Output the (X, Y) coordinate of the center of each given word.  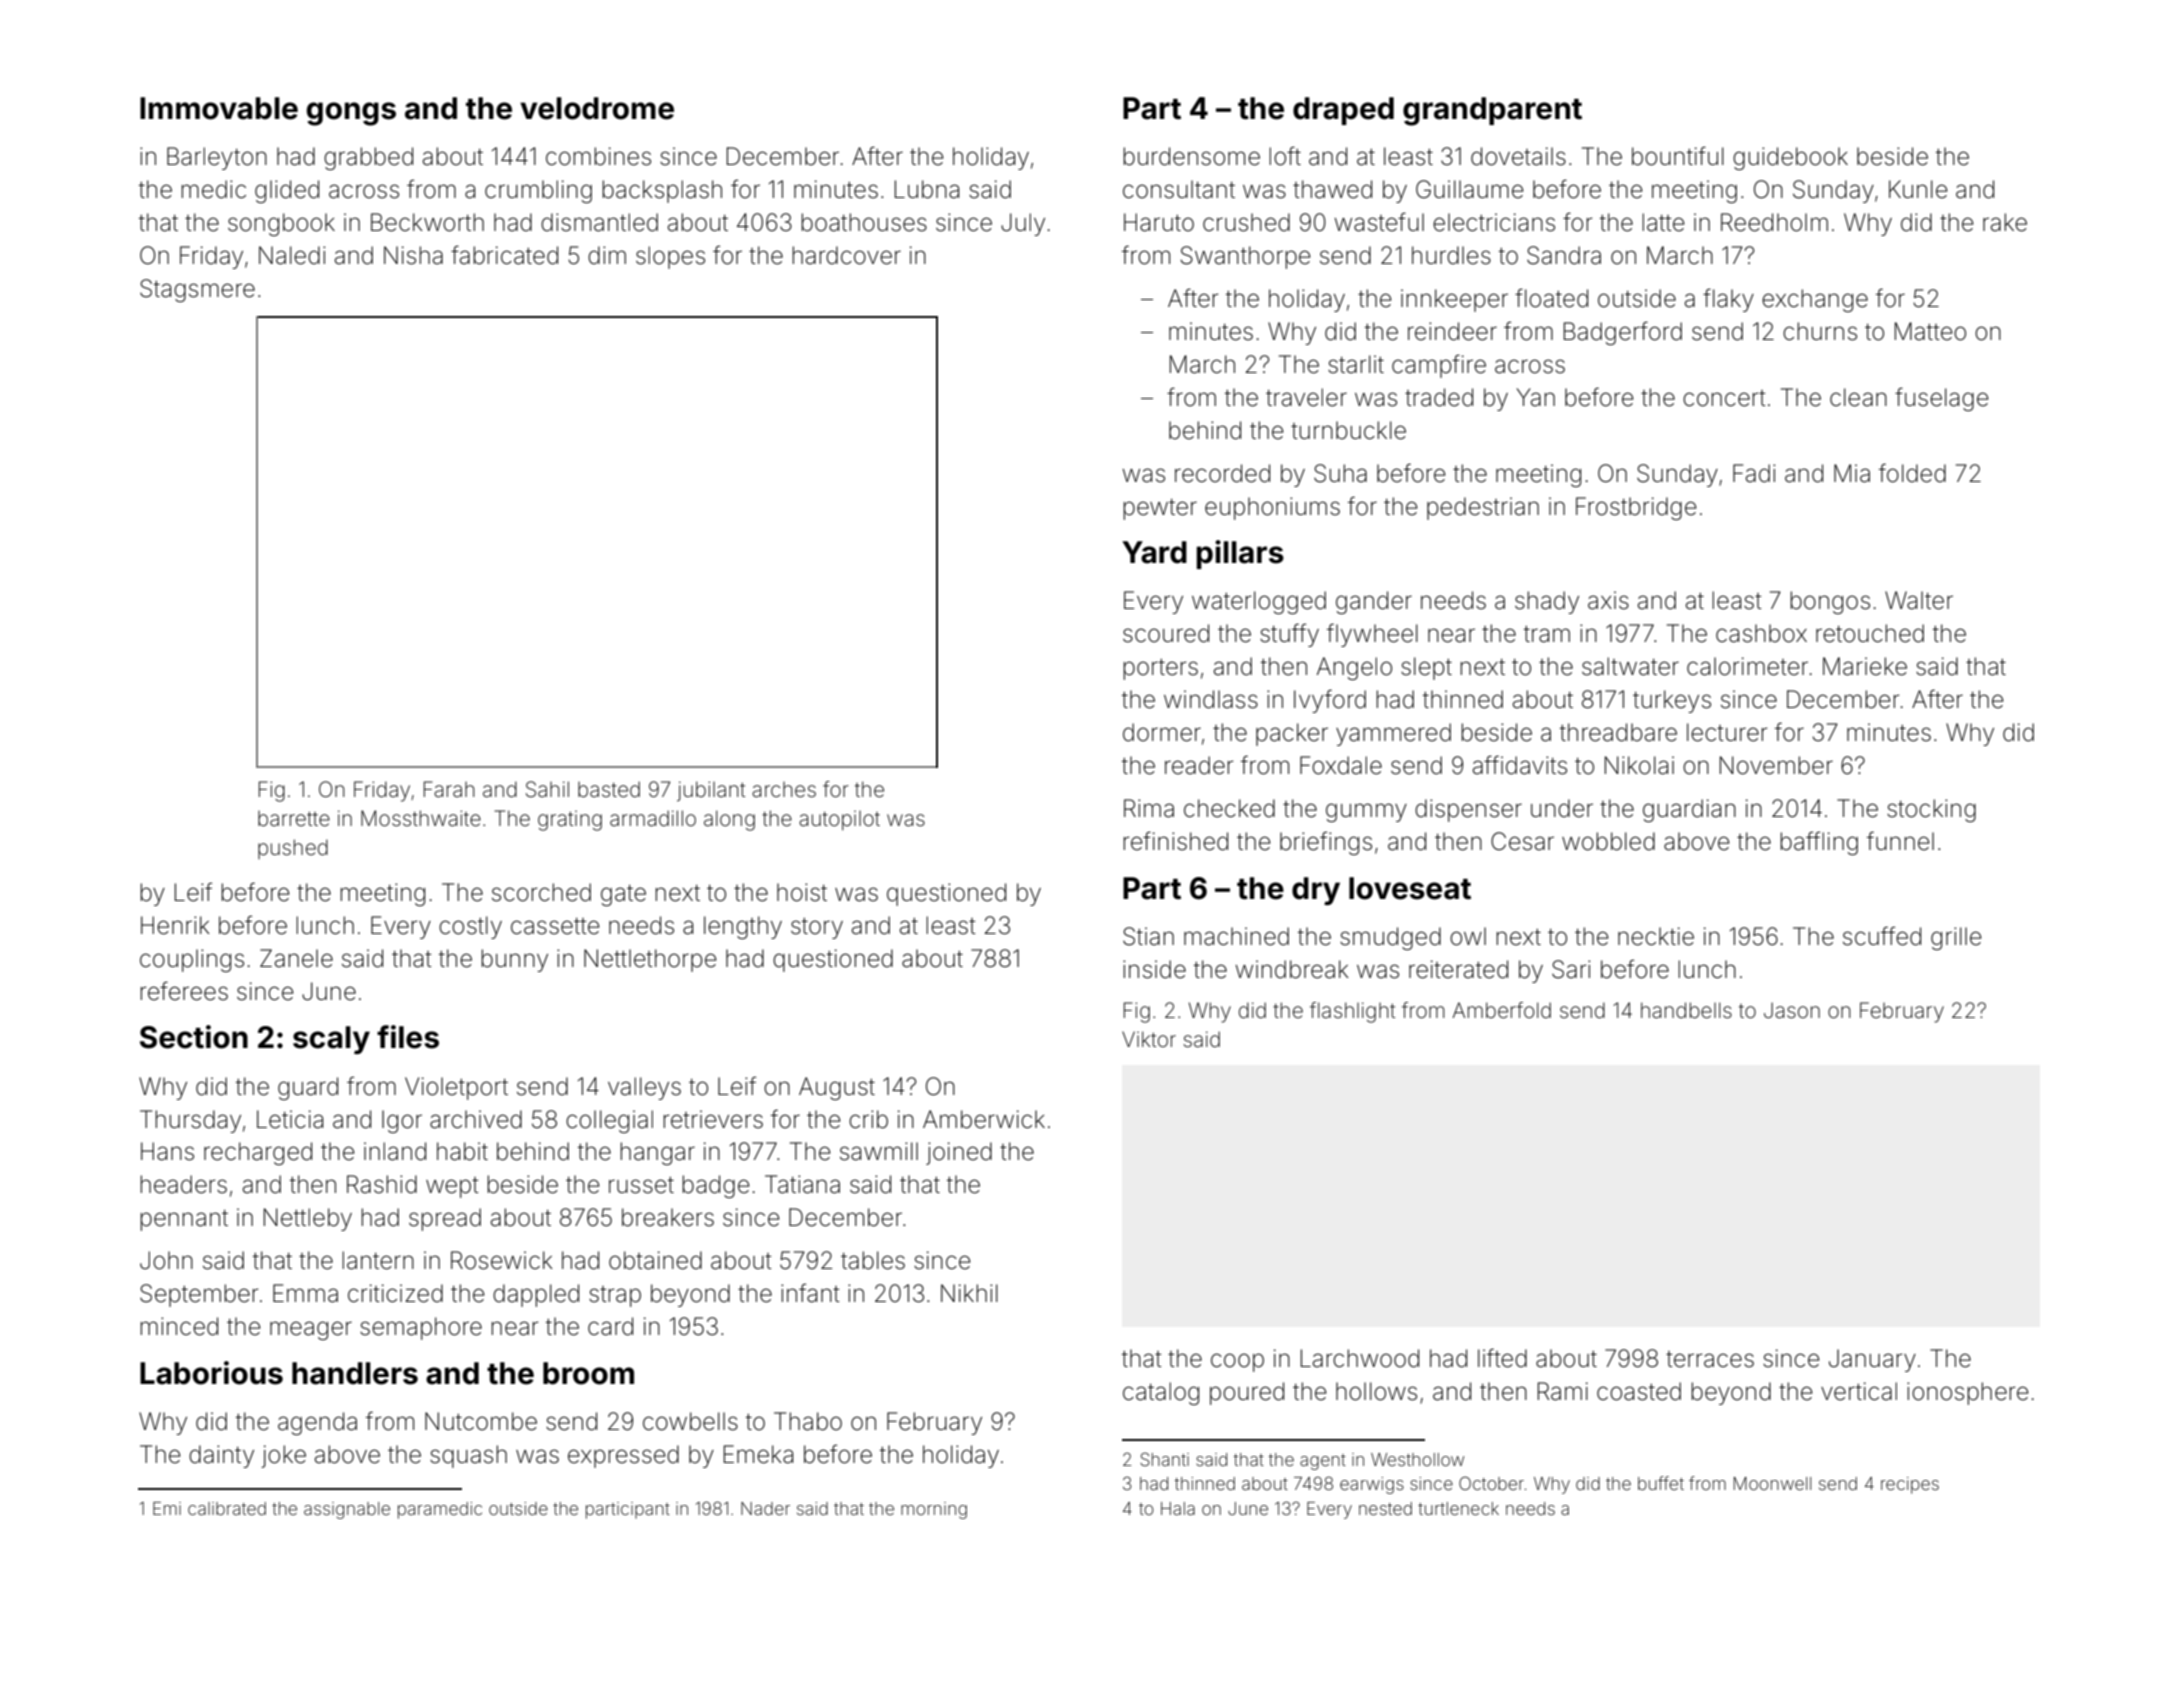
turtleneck (1458, 1508)
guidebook (1790, 158)
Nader (765, 1508)
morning (934, 1510)
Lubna (927, 189)
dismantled (599, 222)
